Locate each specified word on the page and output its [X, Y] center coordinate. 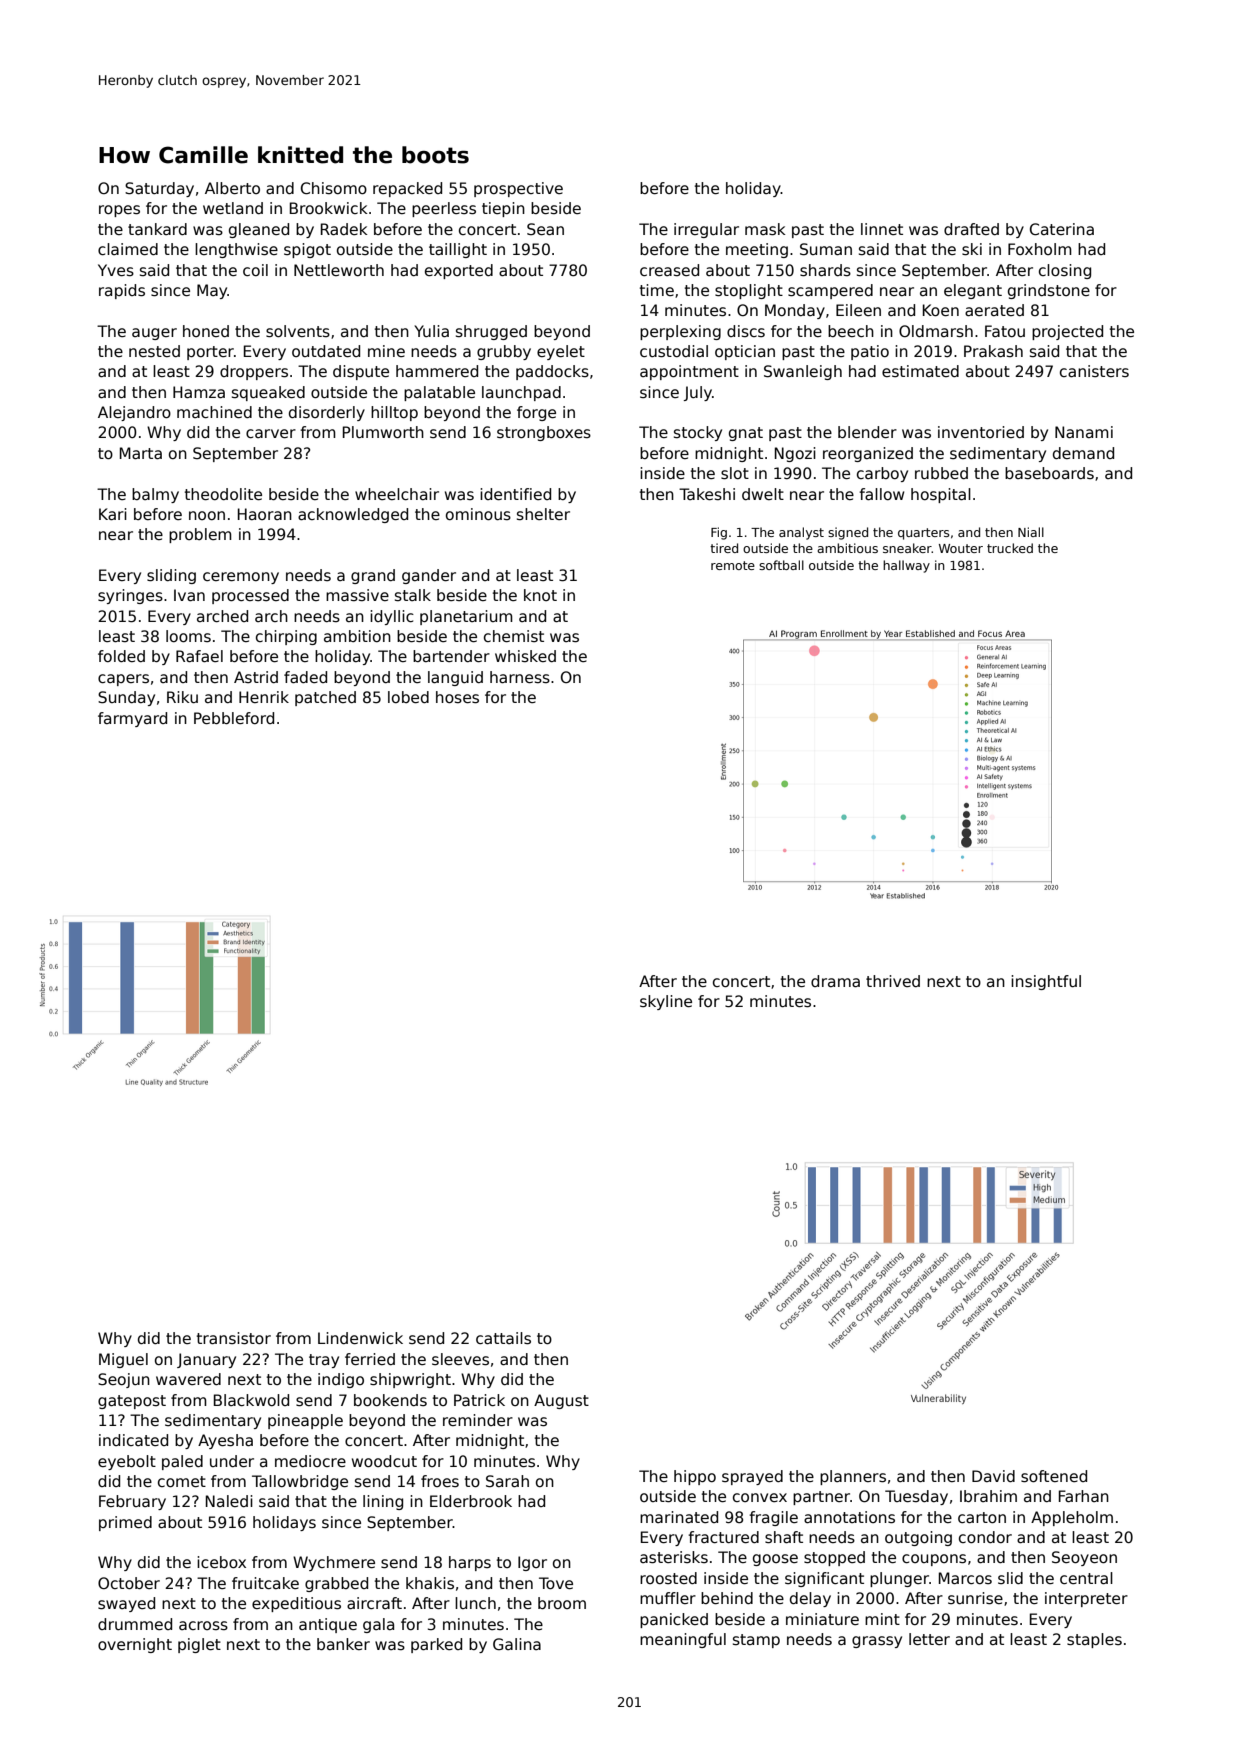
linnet [882, 229]
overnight [135, 1645]
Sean [545, 229]
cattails [503, 1338]
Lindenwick [360, 1338]
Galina [517, 1644]
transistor [234, 1338]
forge [536, 413]
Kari [113, 514]
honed [206, 331]
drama [835, 981]
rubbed [941, 473]
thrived [893, 981]
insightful [1046, 982]
